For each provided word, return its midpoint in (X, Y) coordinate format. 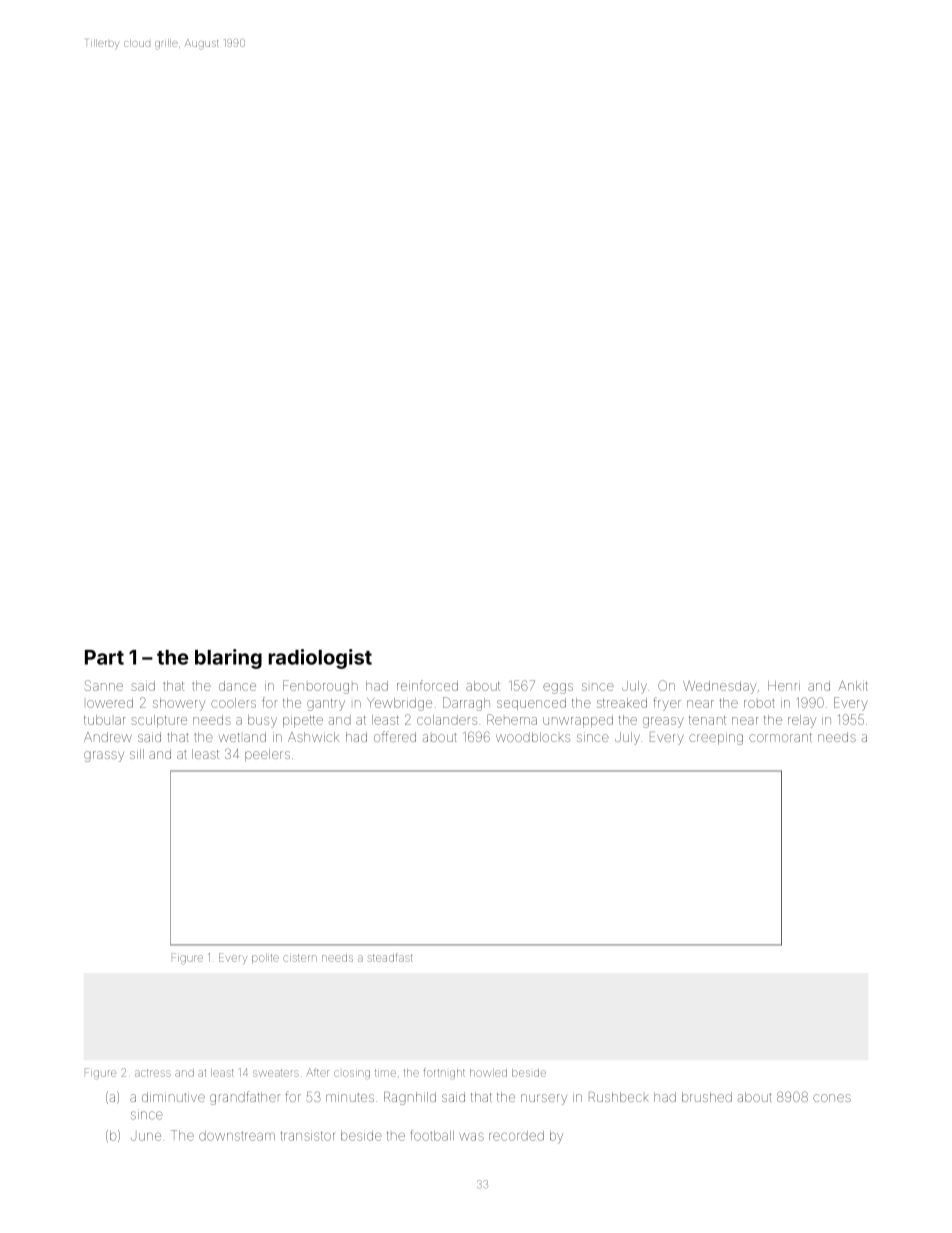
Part (104, 657)
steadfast (390, 957)
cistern (300, 958)
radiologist (320, 659)
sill (137, 754)
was (471, 1137)
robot (759, 703)
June (146, 1137)
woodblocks (533, 737)
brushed (707, 1097)
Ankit (853, 685)
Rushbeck (619, 1097)
